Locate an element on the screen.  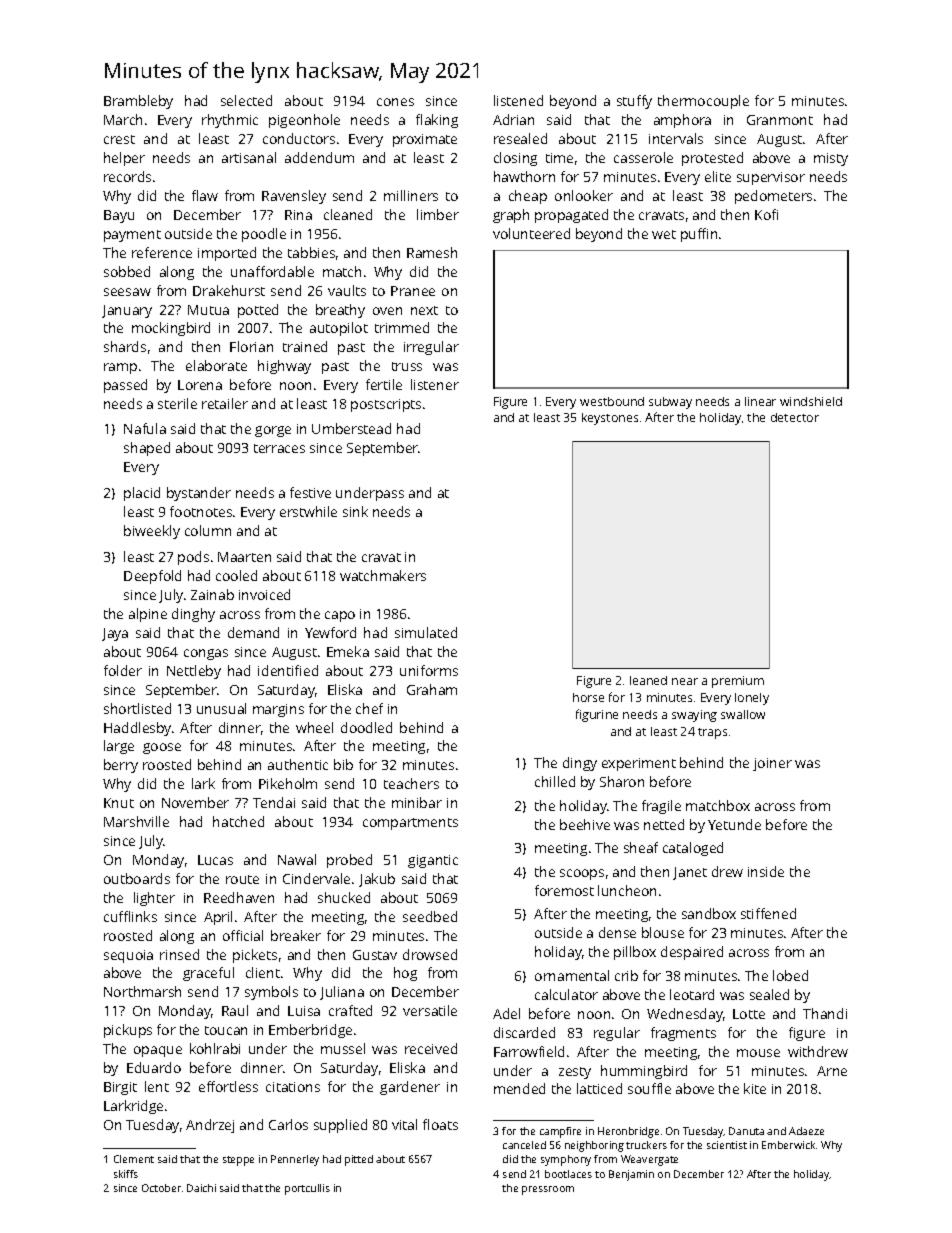
hummingbird is located at coordinates (644, 1072).
